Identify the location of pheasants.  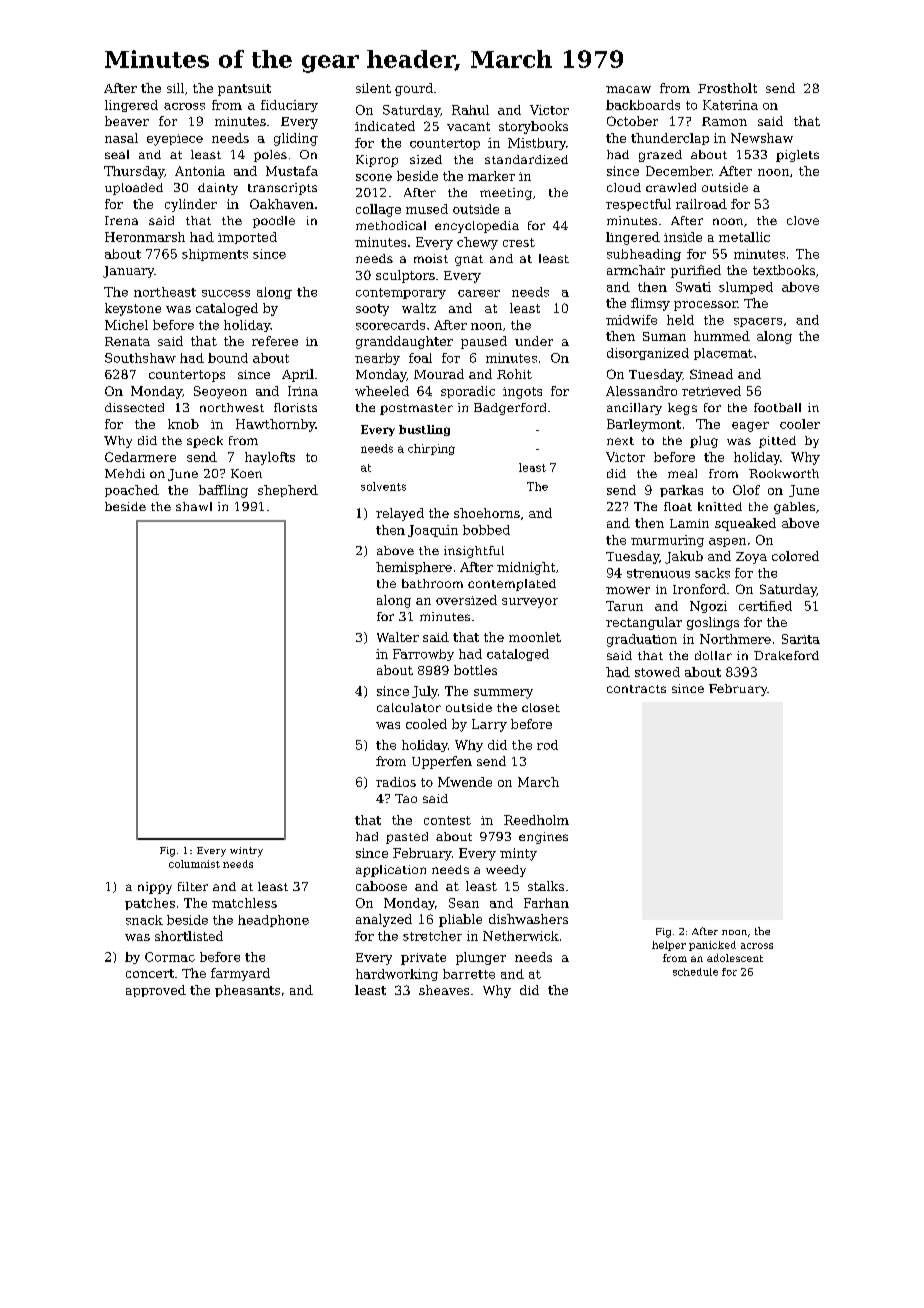
(247, 991).
